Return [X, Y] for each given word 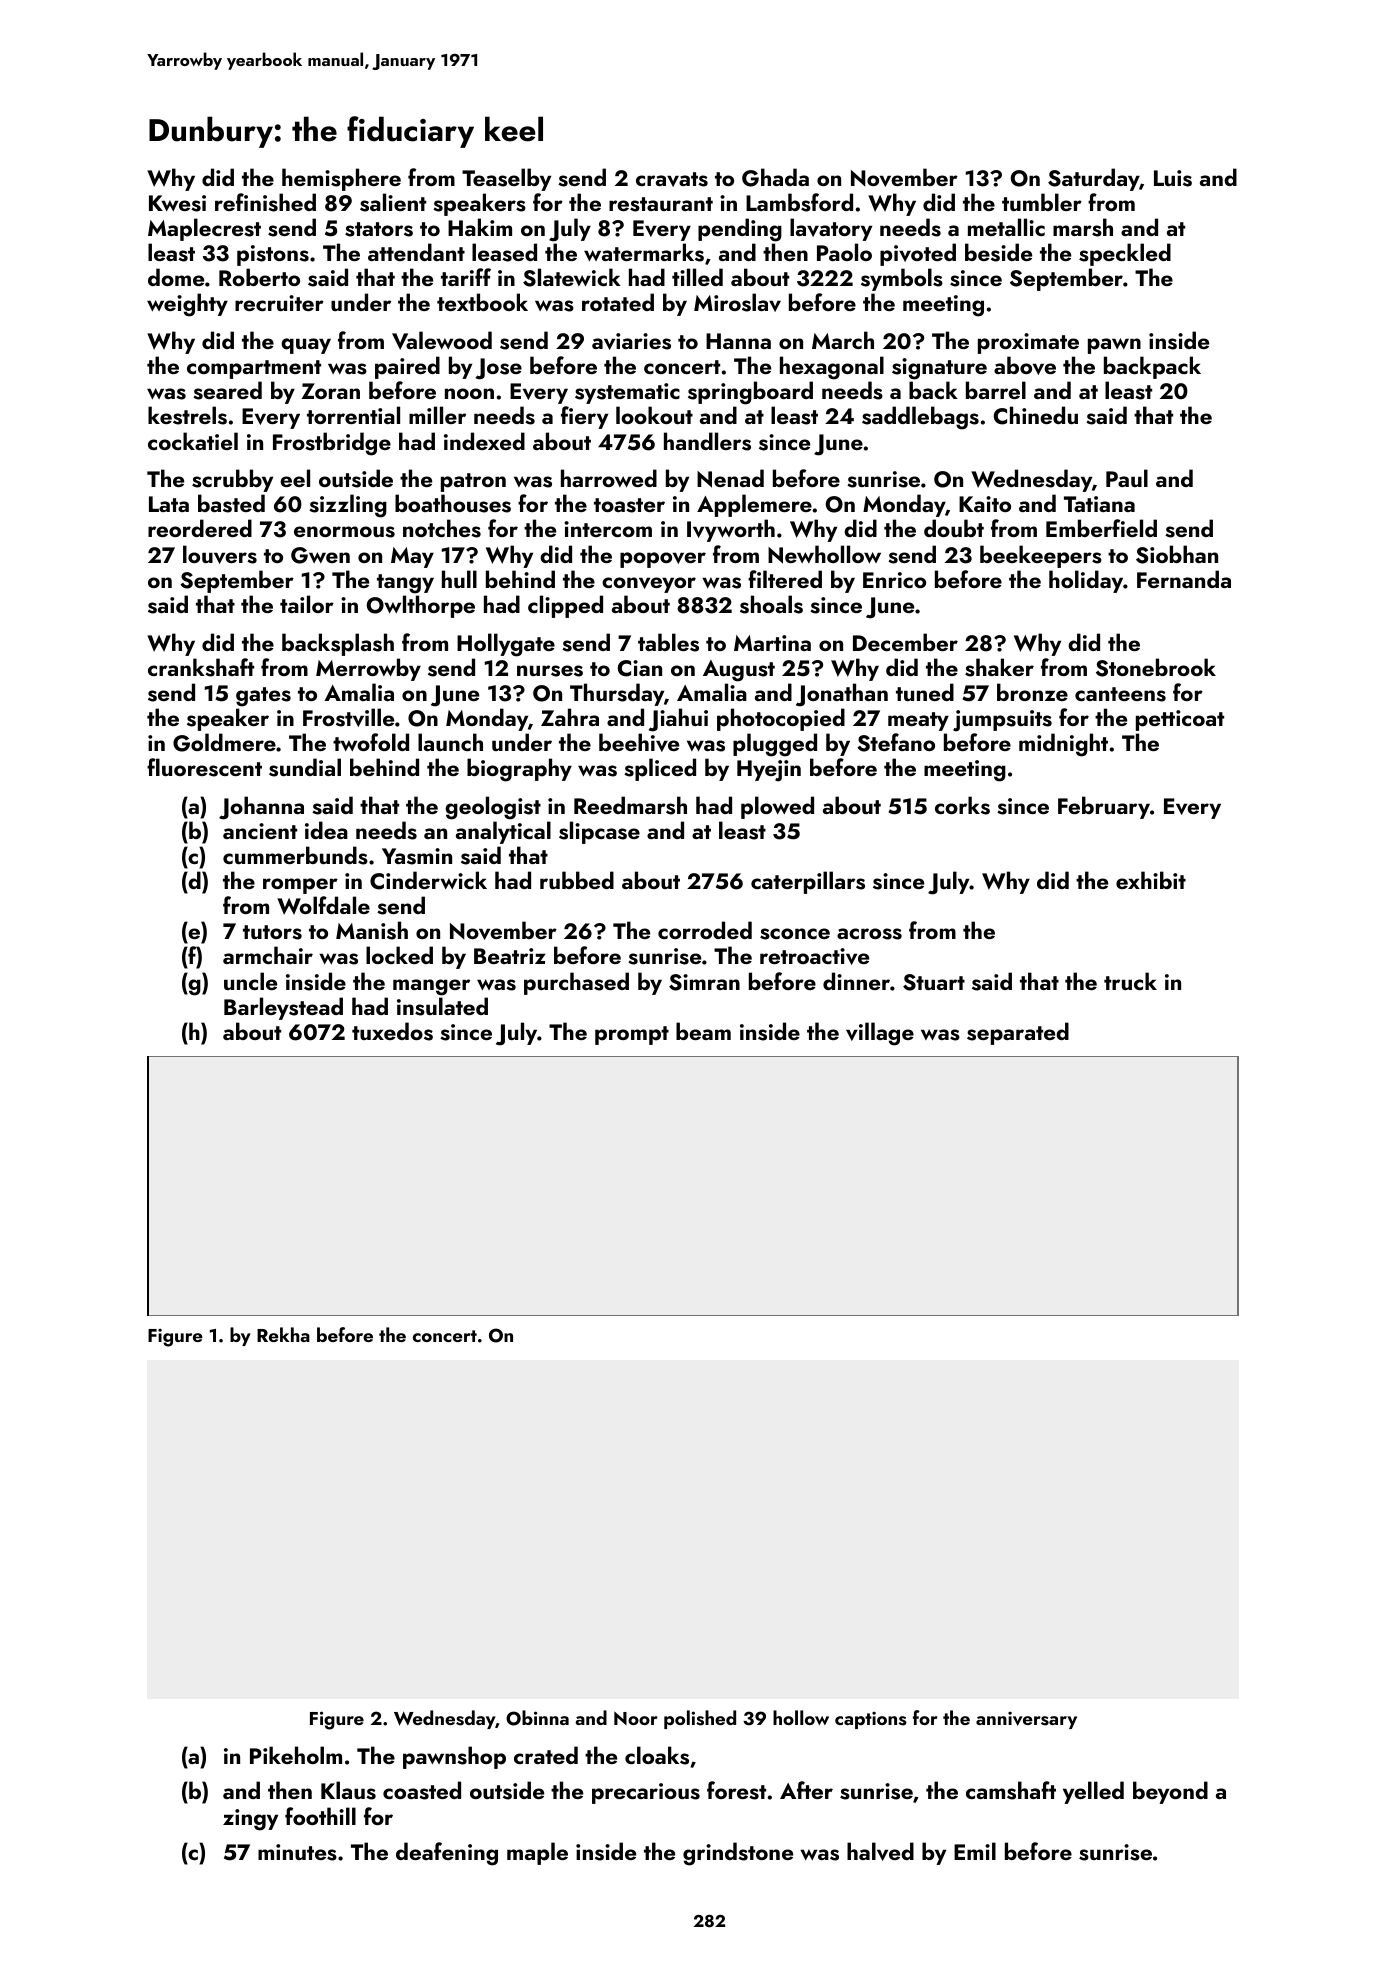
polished [700, 1719]
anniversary [1026, 1720]
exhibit [1151, 880]
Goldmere [224, 742]
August [739, 671]
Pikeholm [296, 1755]
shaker [999, 667]
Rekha [283, 1334]
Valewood [442, 340]
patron [473, 482]
